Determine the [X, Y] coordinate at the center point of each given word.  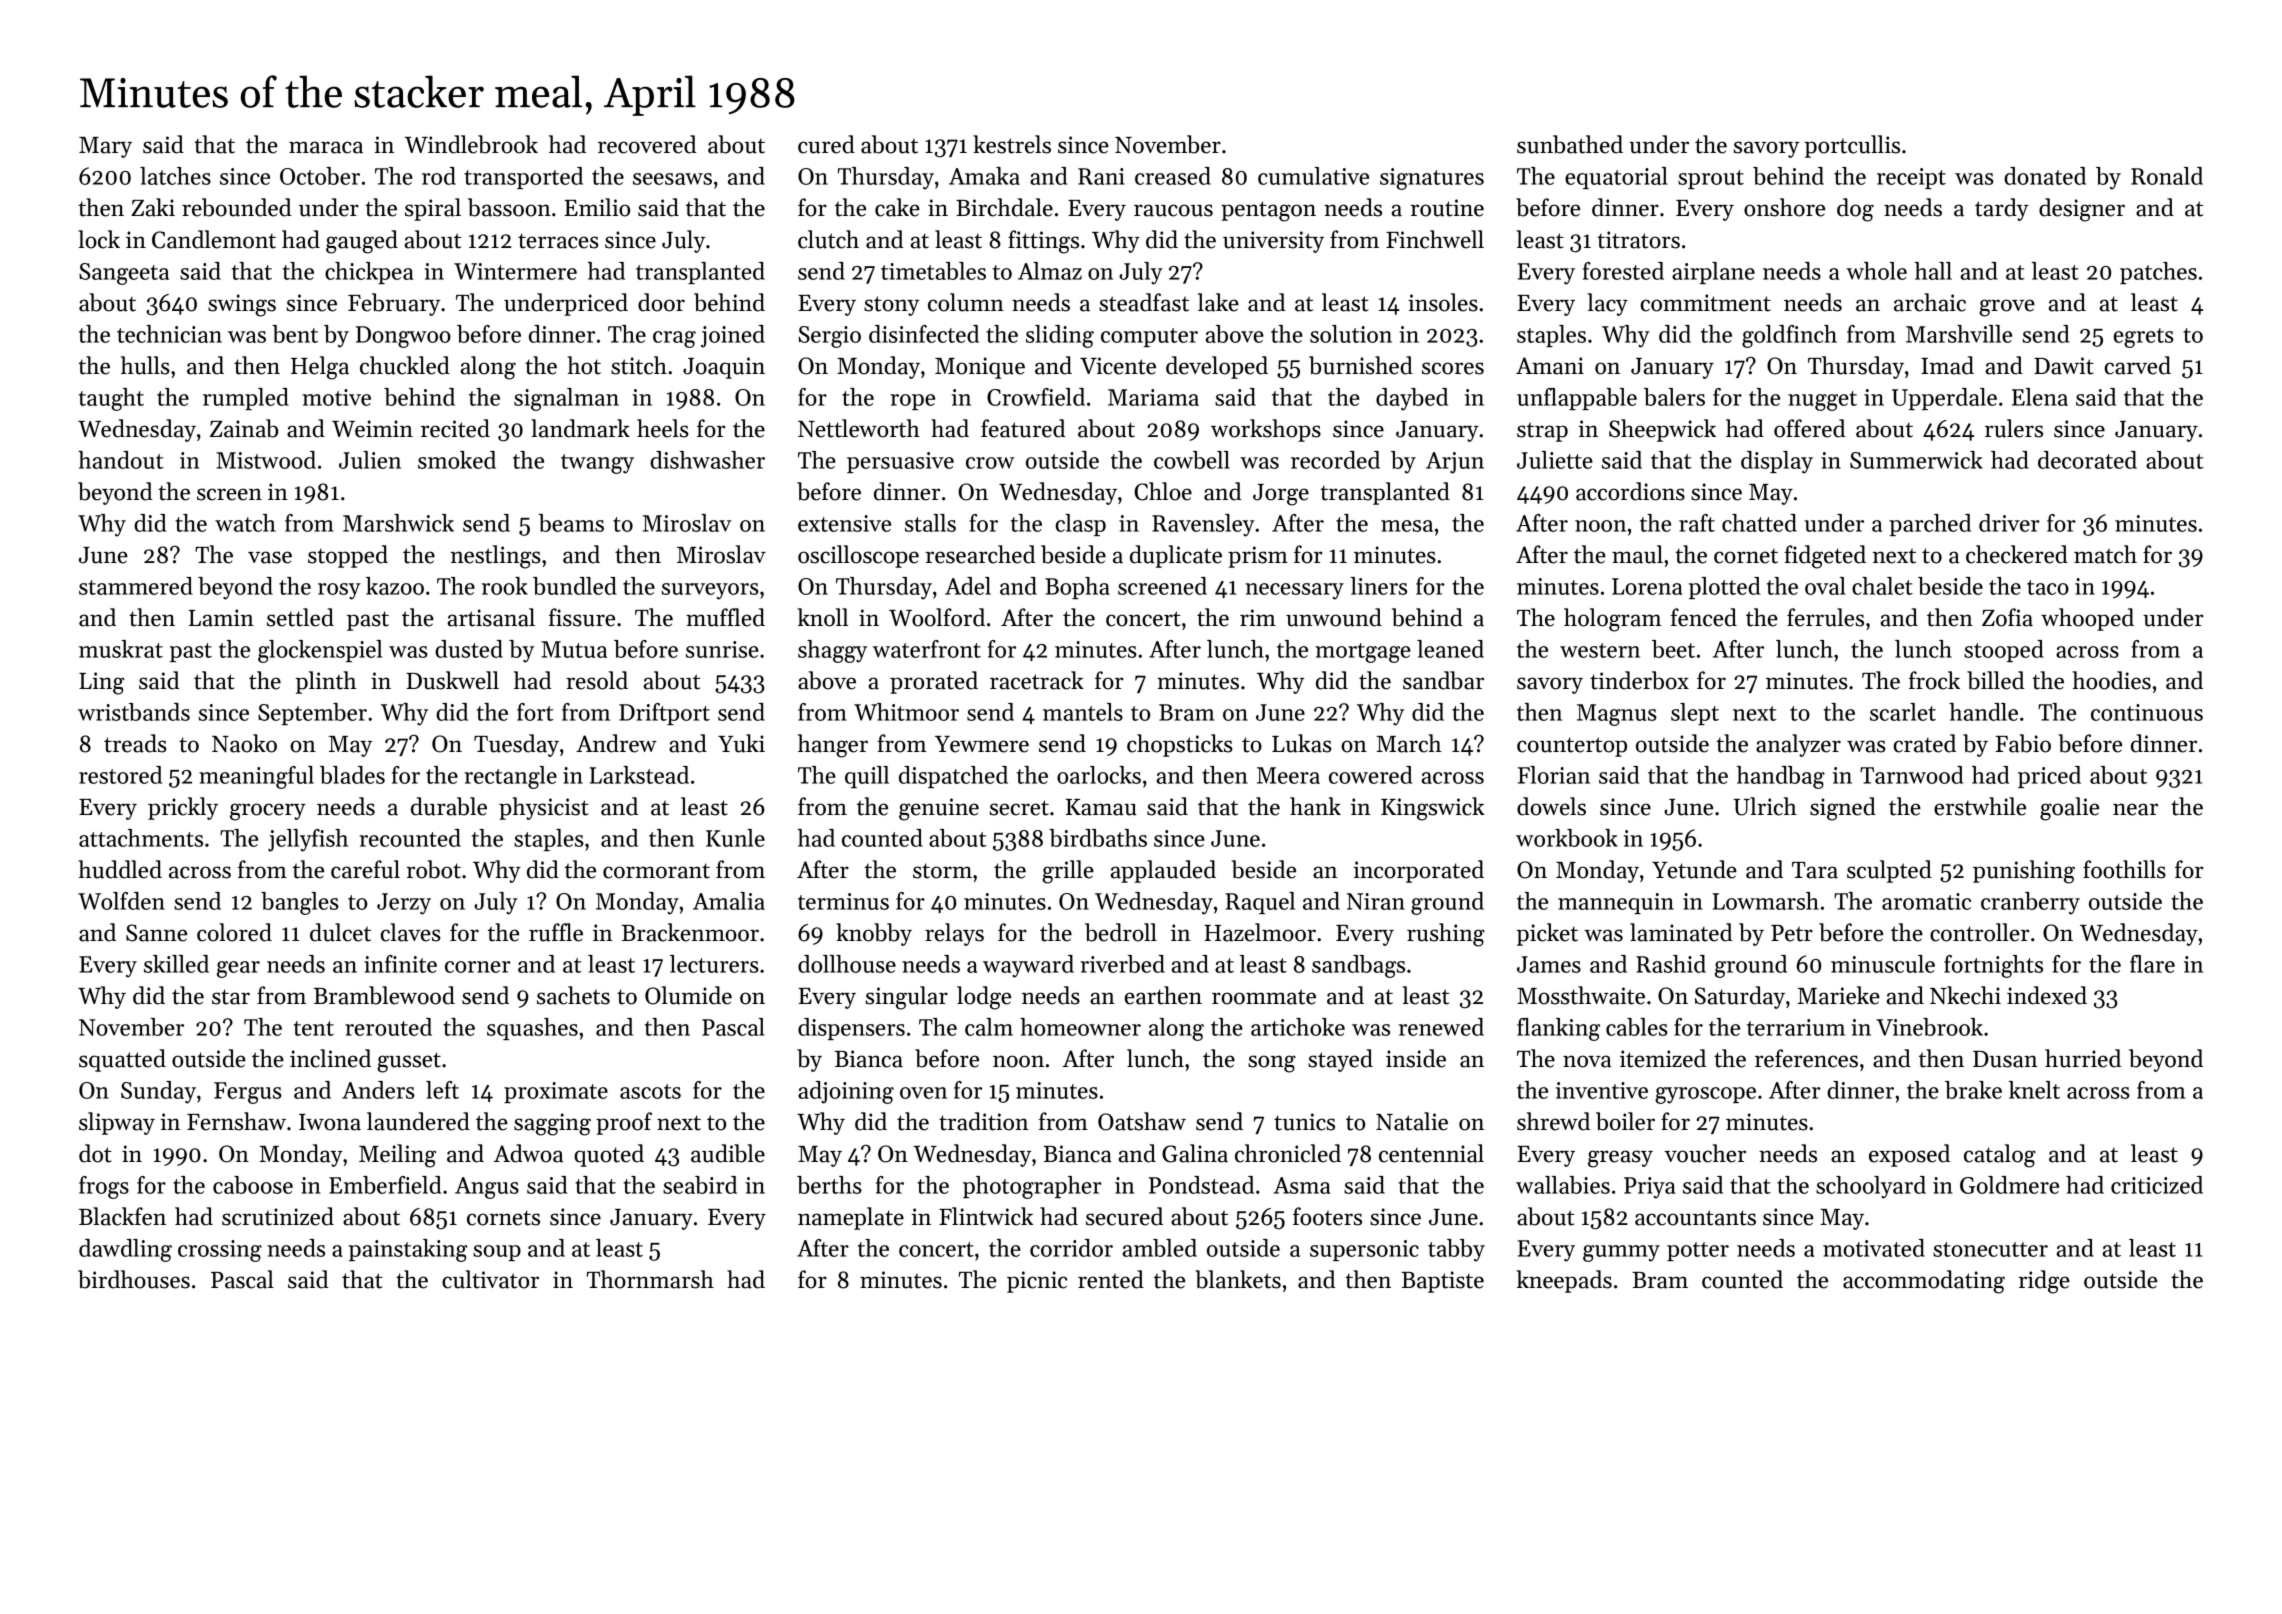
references [1806, 1058]
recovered [647, 144]
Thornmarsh [650, 1279]
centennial [1431, 1153]
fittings [1043, 242]
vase [270, 557]
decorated [2087, 460]
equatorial [1616, 178]
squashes [532, 1029]
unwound [1334, 617]
